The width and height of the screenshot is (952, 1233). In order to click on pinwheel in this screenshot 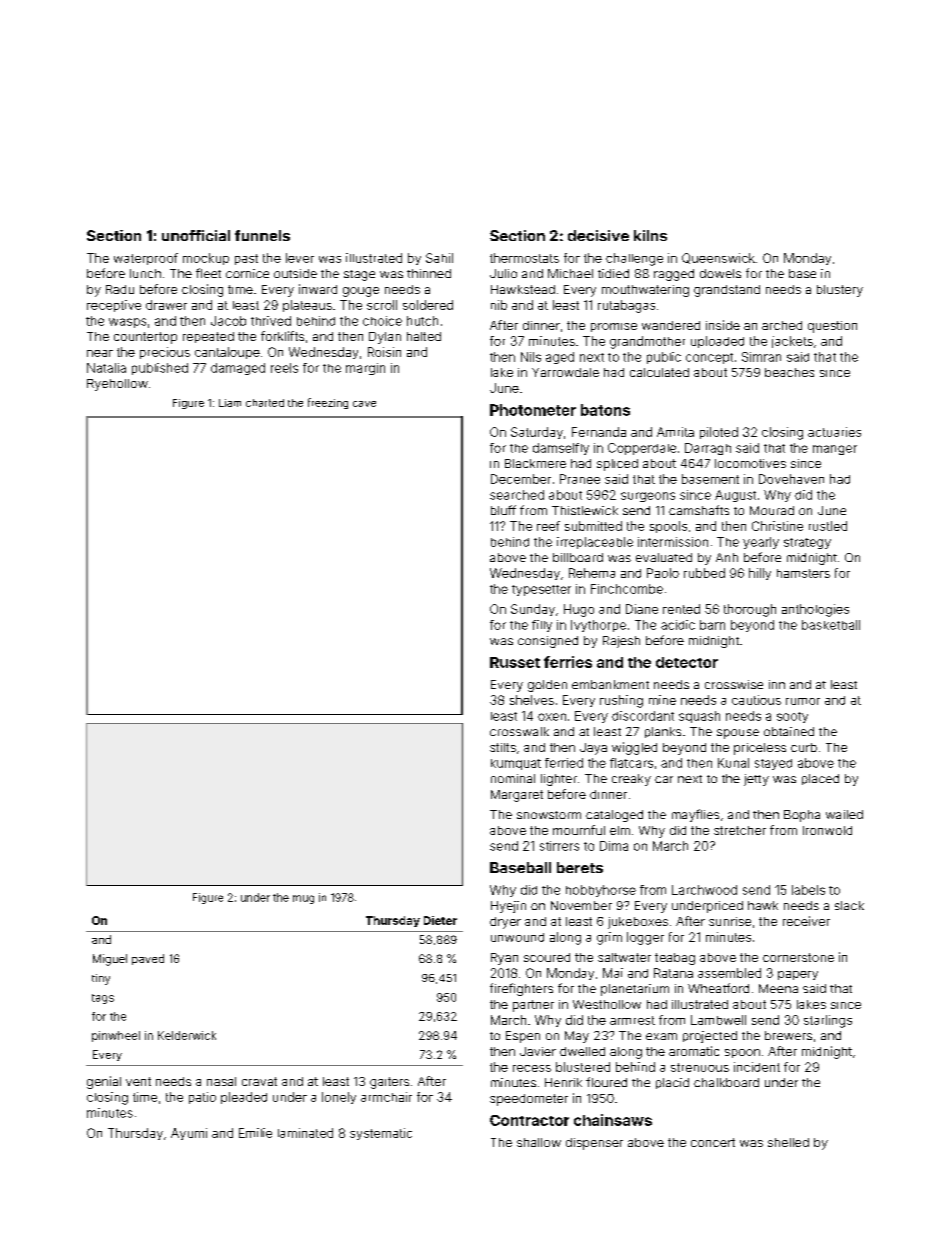, I will do `click(116, 1036)`.
